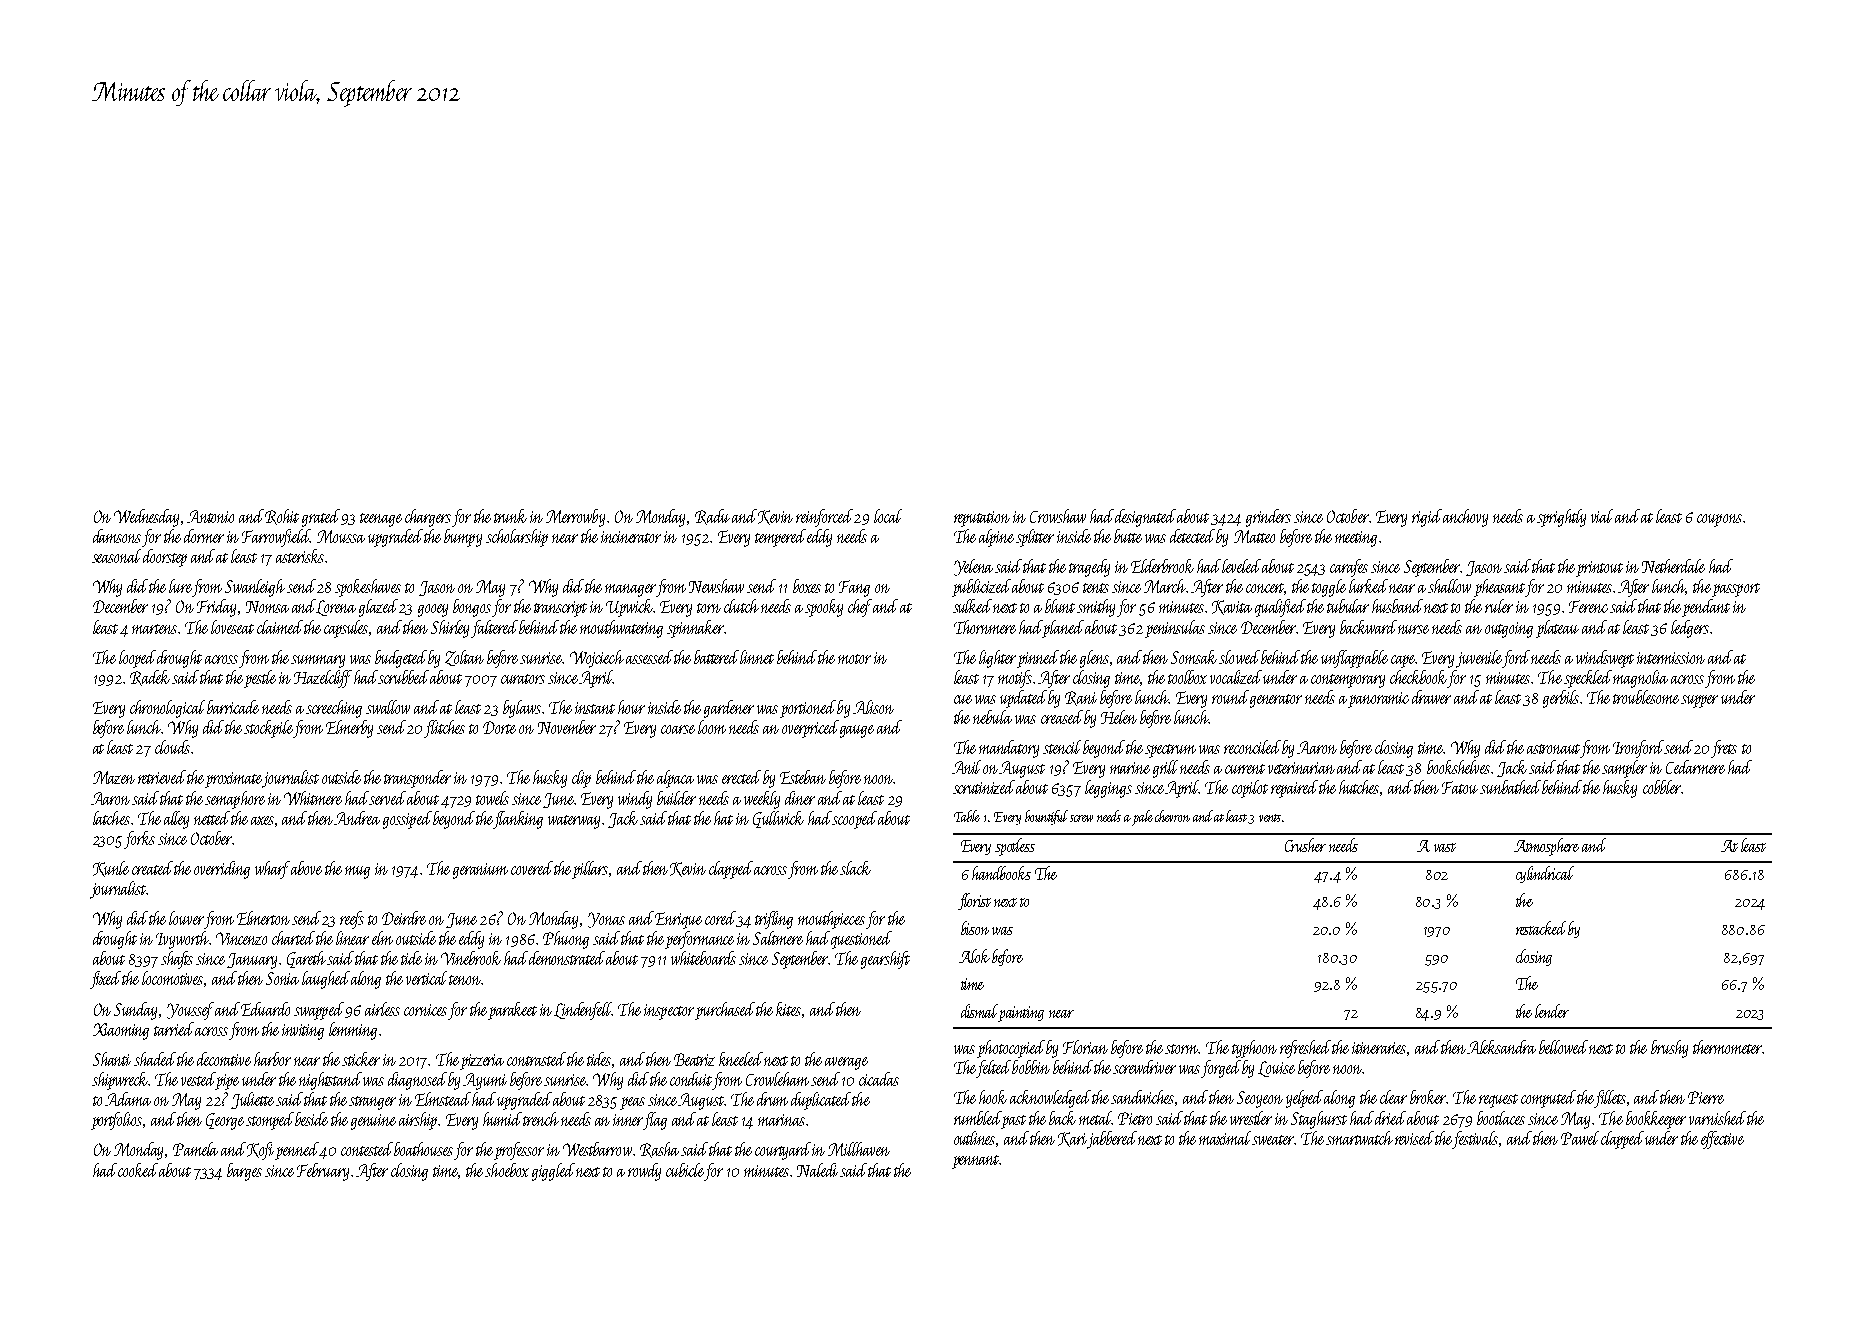 This document has height=1319, width=1865. I want to click on Radu, so click(712, 517).
